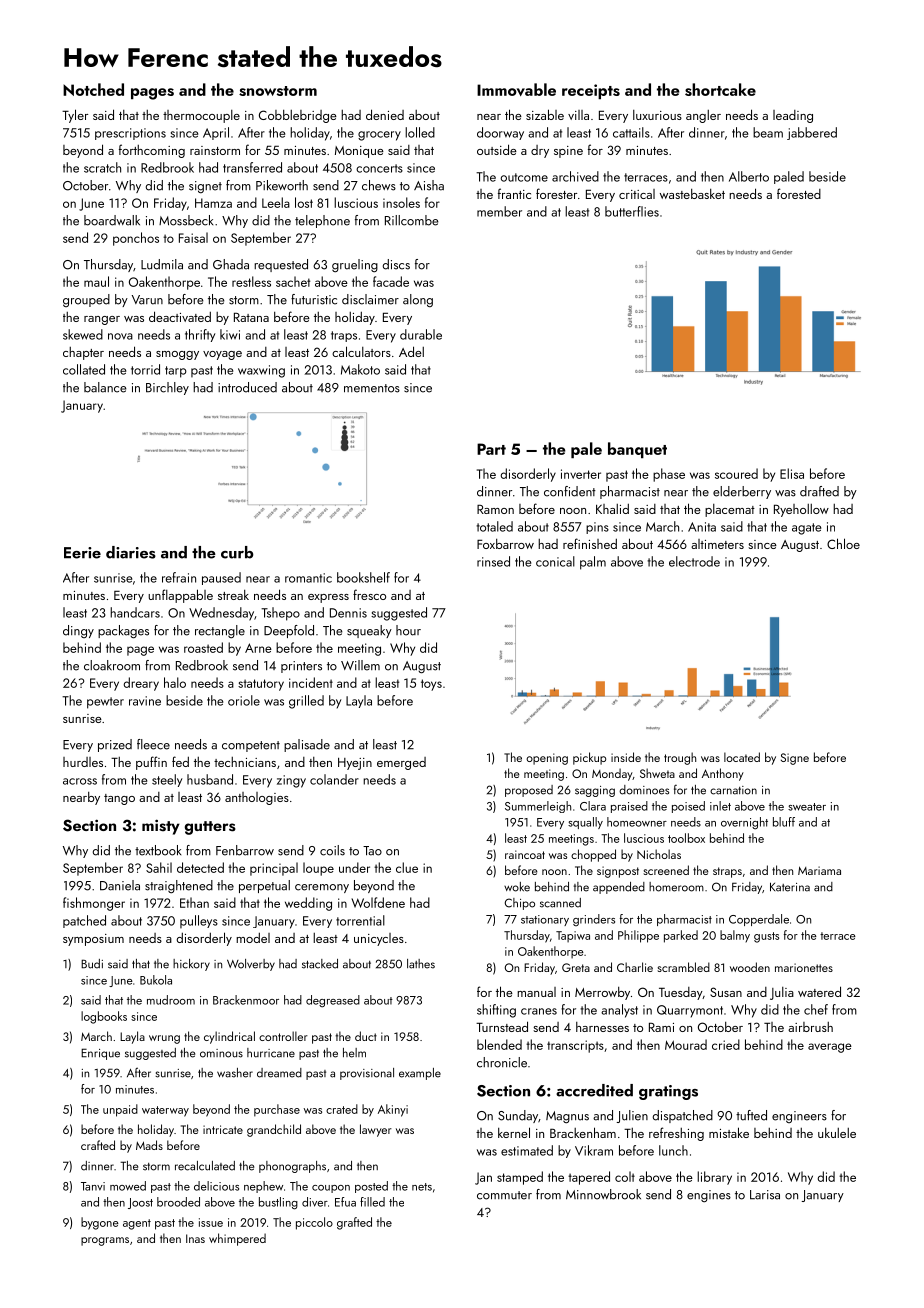  What do you see at coordinates (556, 193) in the image?
I see `forester` at bounding box center [556, 193].
